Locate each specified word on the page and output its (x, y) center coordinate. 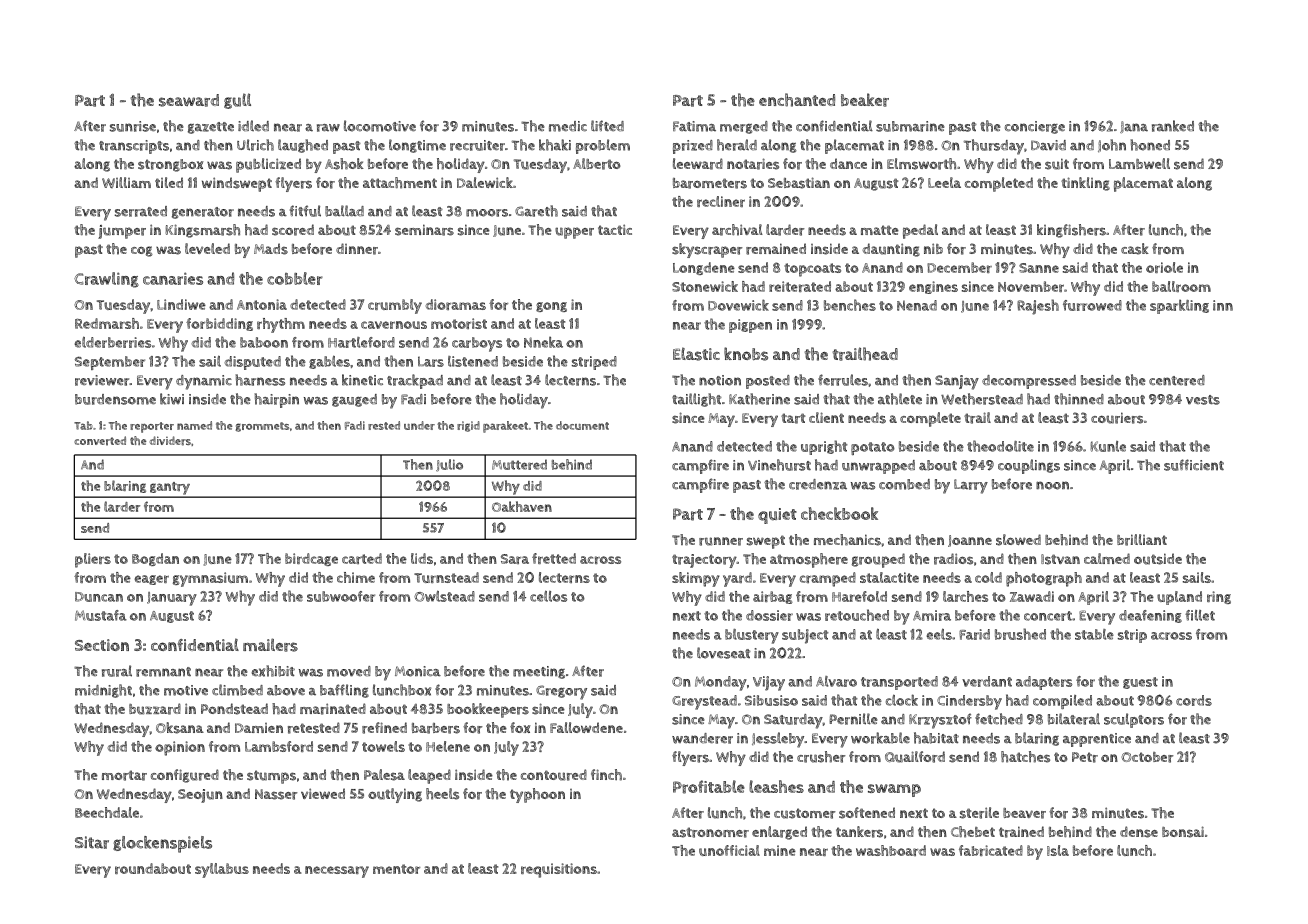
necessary (337, 872)
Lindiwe (181, 304)
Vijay (769, 683)
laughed (303, 146)
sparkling (1179, 307)
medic (568, 126)
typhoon (537, 795)
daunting (891, 250)
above (286, 690)
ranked (1173, 126)
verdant (987, 681)
